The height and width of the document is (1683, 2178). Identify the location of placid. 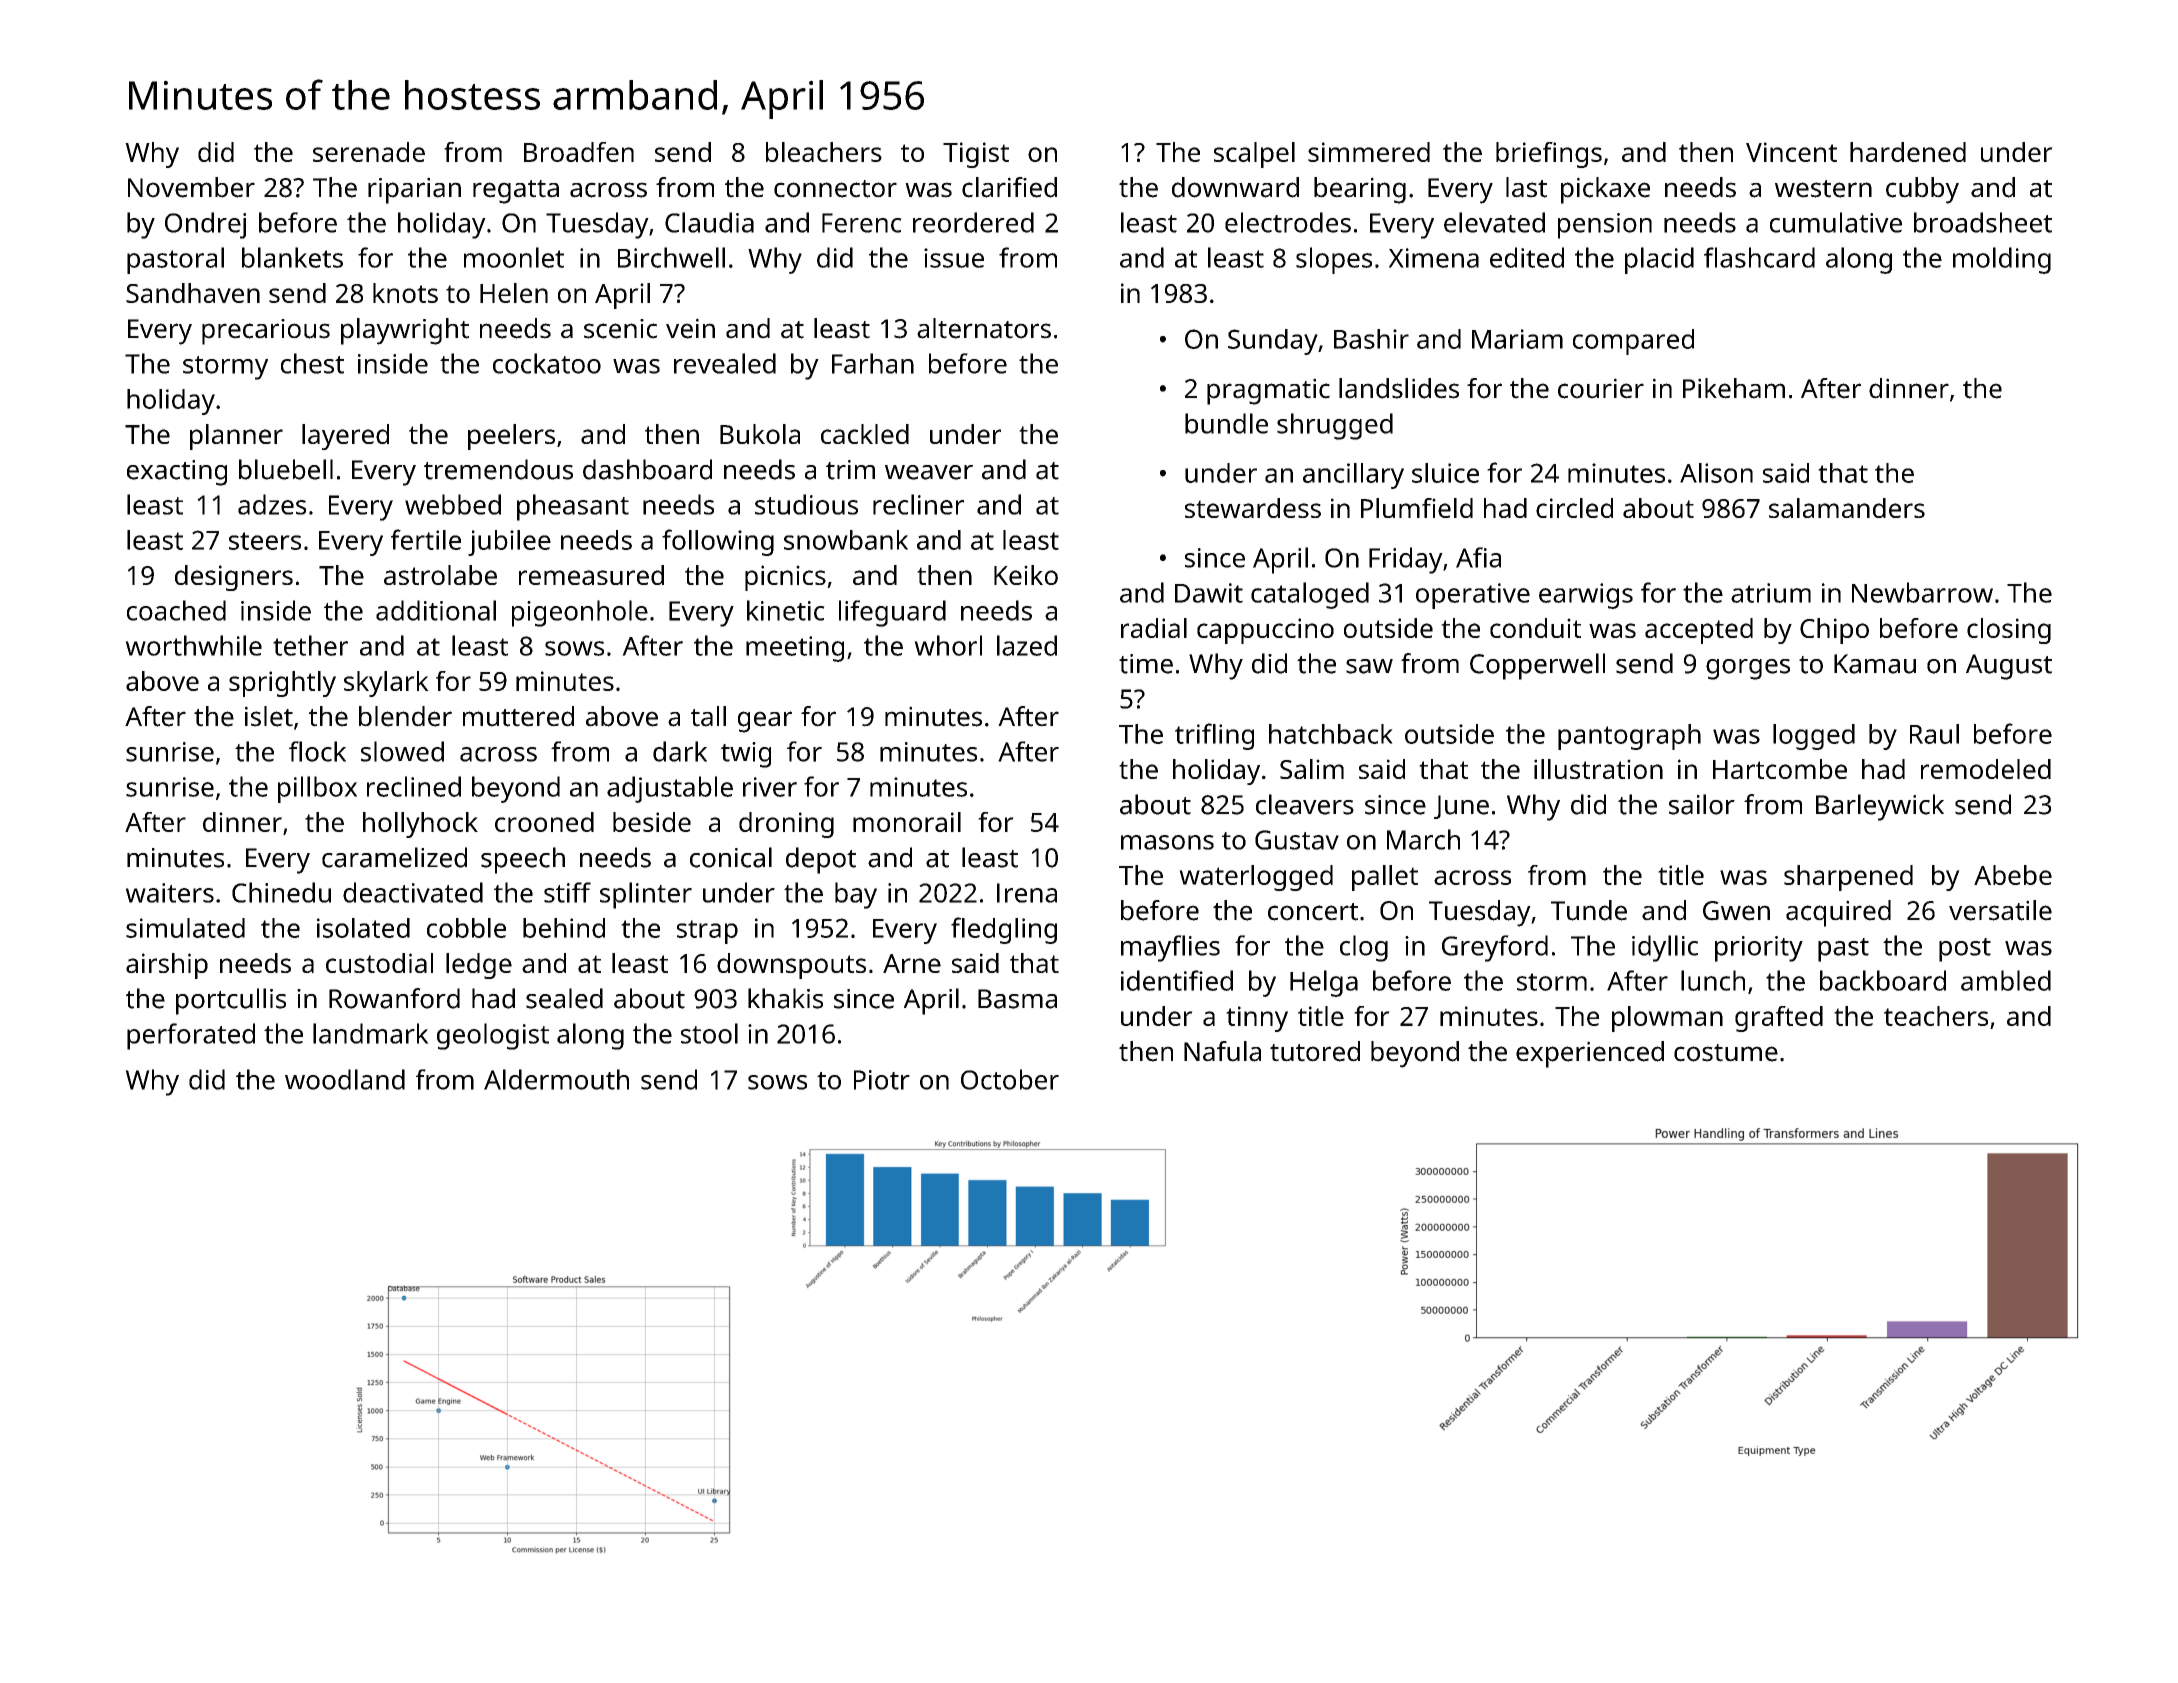
(1659, 260).
